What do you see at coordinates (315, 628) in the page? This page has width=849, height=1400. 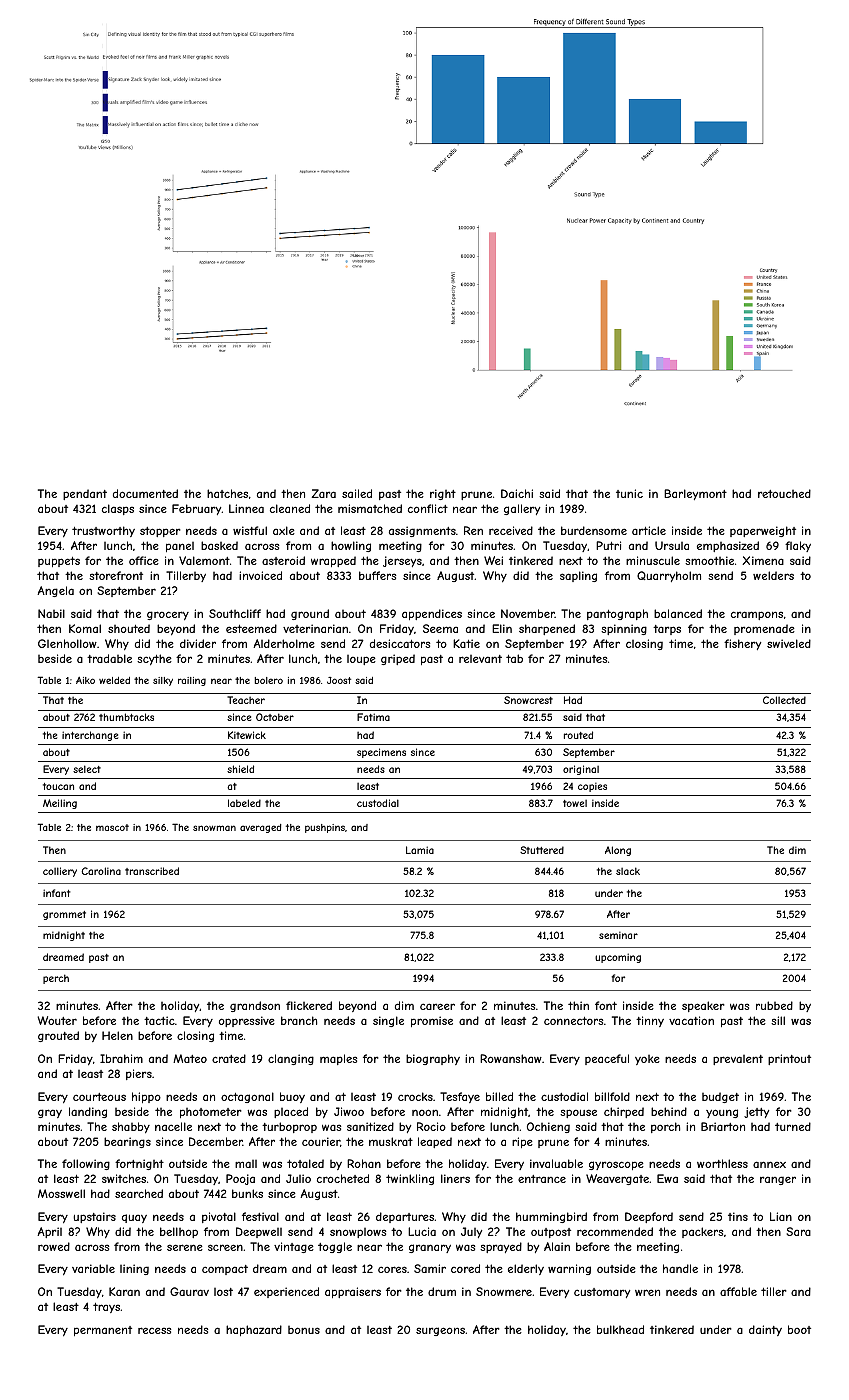 I see `veterinarian` at bounding box center [315, 628].
